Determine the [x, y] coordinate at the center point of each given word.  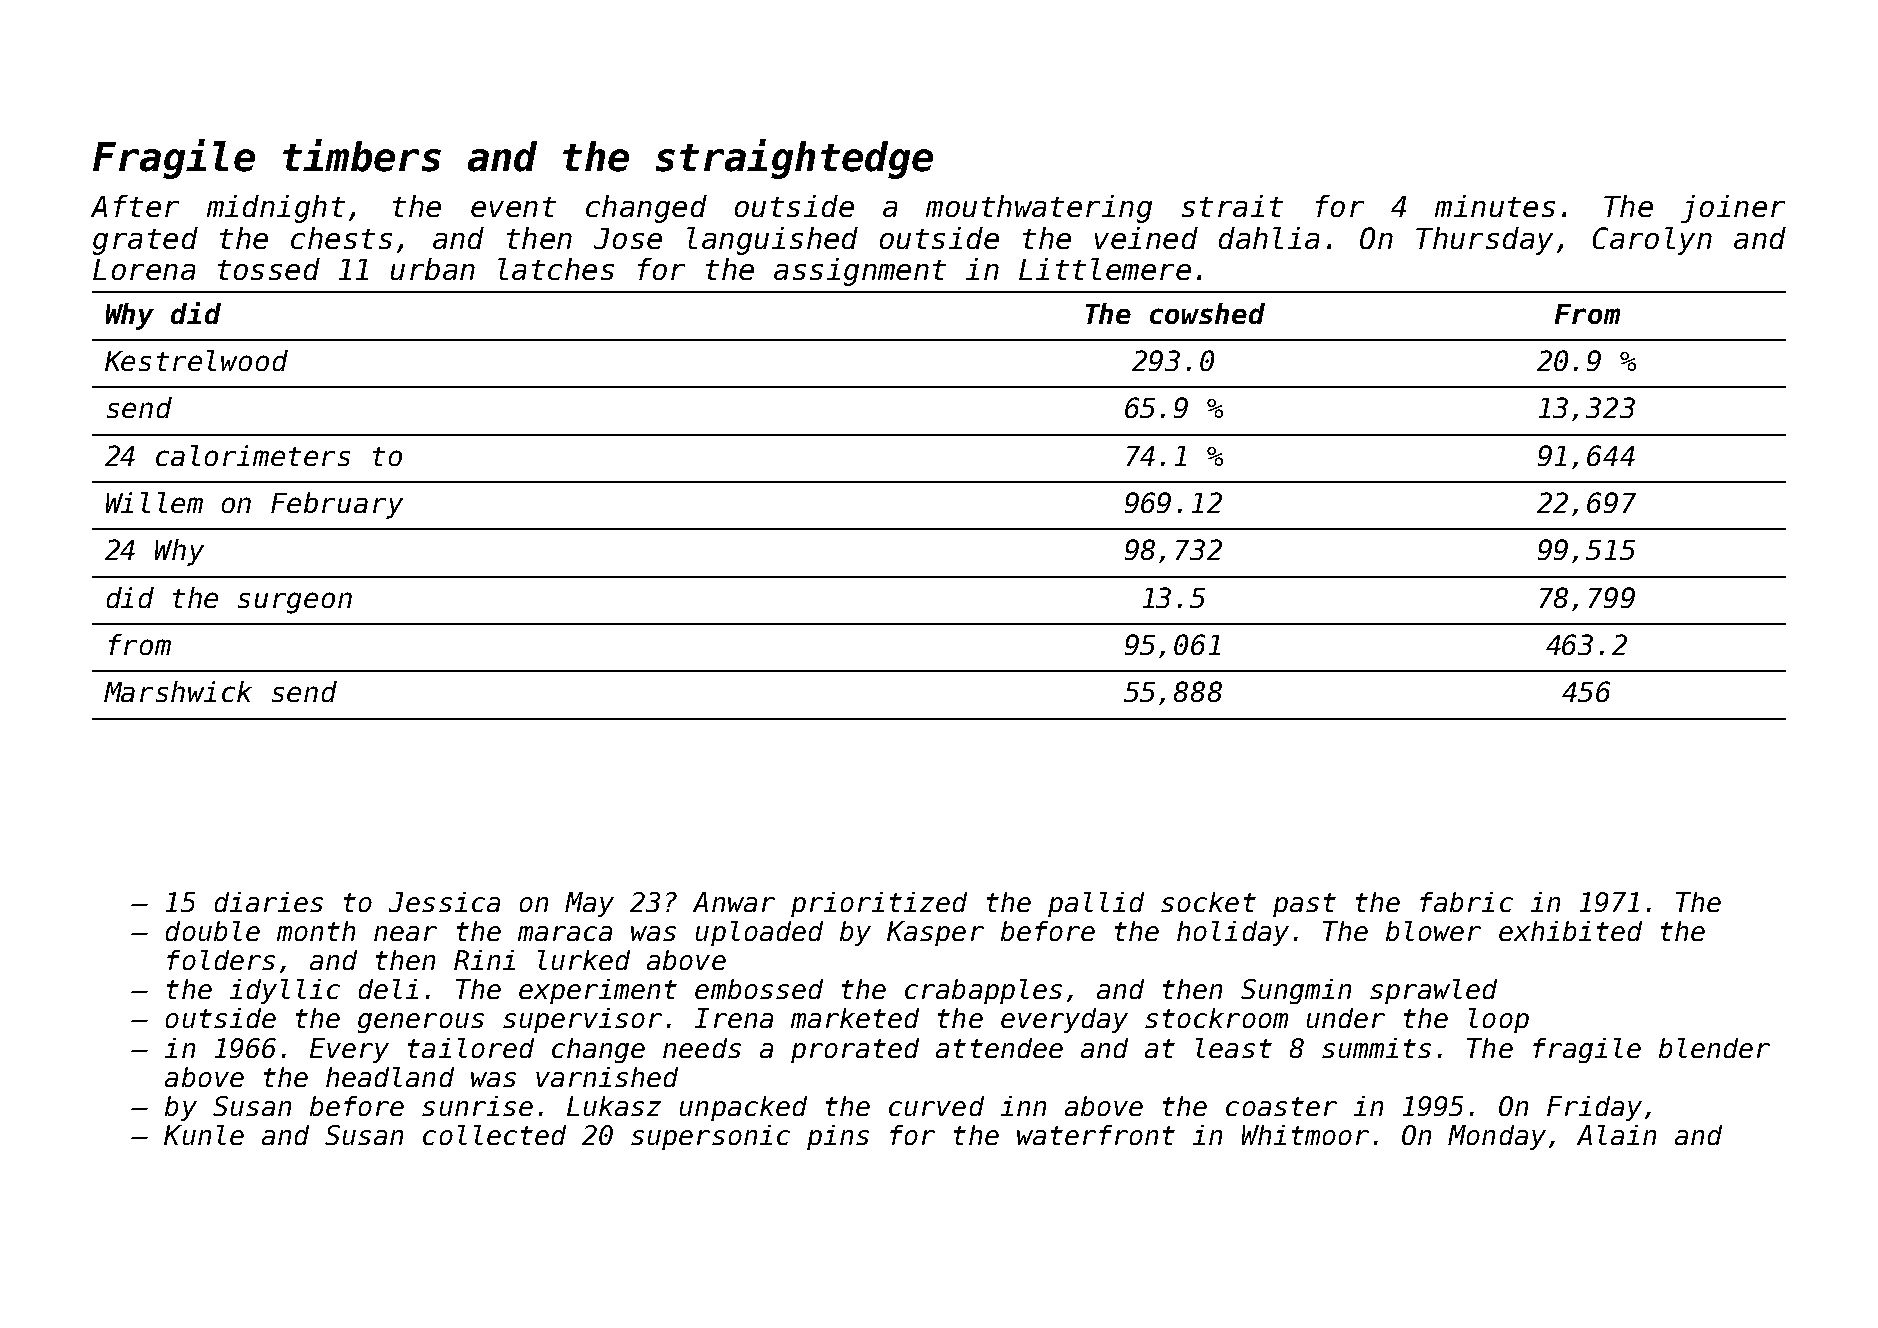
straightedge [794, 159]
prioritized [879, 904]
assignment [860, 272]
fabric [1466, 902]
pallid [1096, 904]
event [513, 207]
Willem [154, 502]
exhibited [1570, 931]
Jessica [444, 902]
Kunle [204, 1135]
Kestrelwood [196, 360]
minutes [1495, 206]
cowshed [1207, 313]
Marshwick [178, 691]
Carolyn [1652, 241]
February [337, 505]
